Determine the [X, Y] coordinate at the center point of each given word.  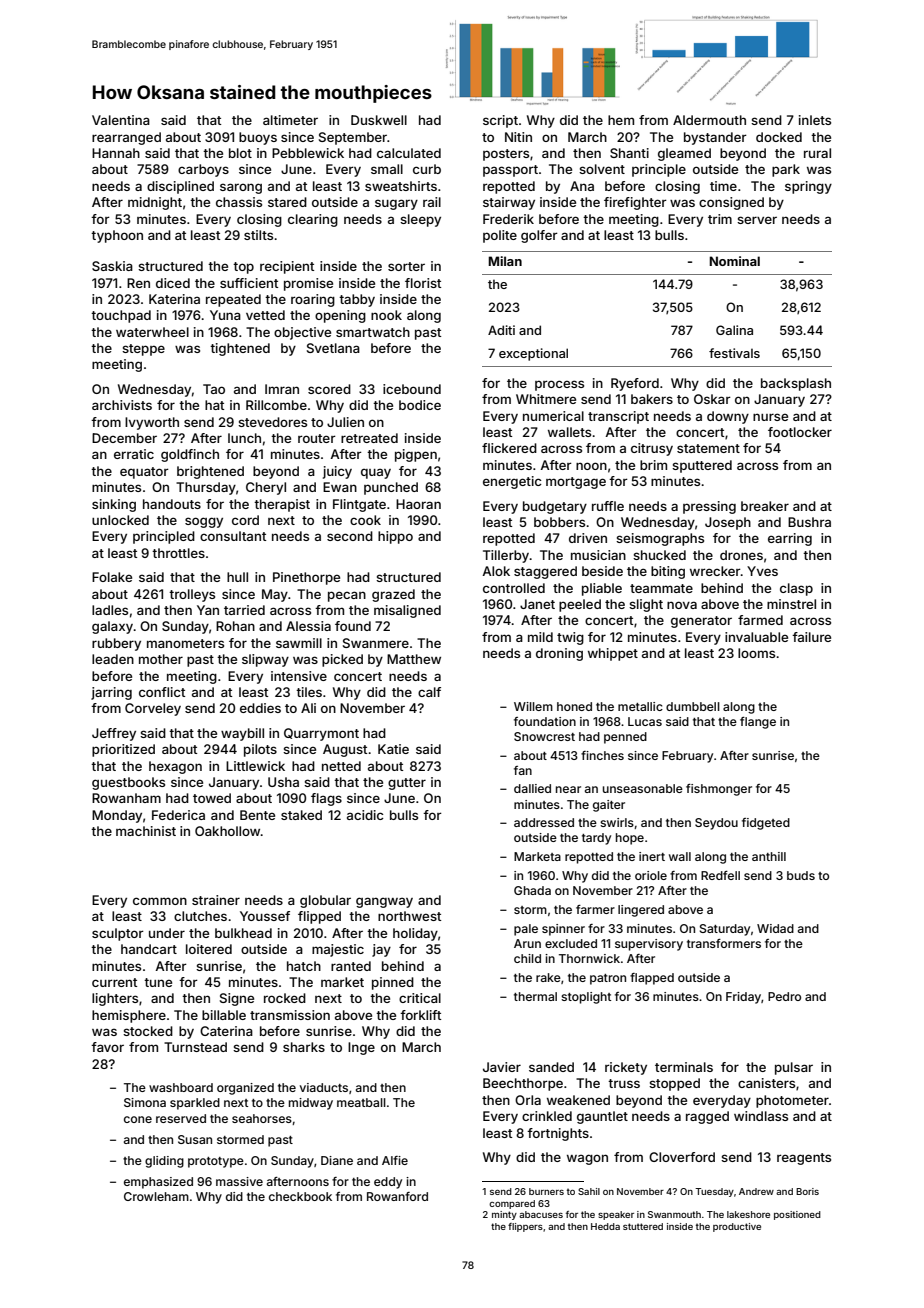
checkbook [300, 1196]
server [757, 220]
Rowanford [397, 1196]
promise [308, 284]
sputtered [702, 466]
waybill [242, 734]
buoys [258, 138]
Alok [496, 571]
